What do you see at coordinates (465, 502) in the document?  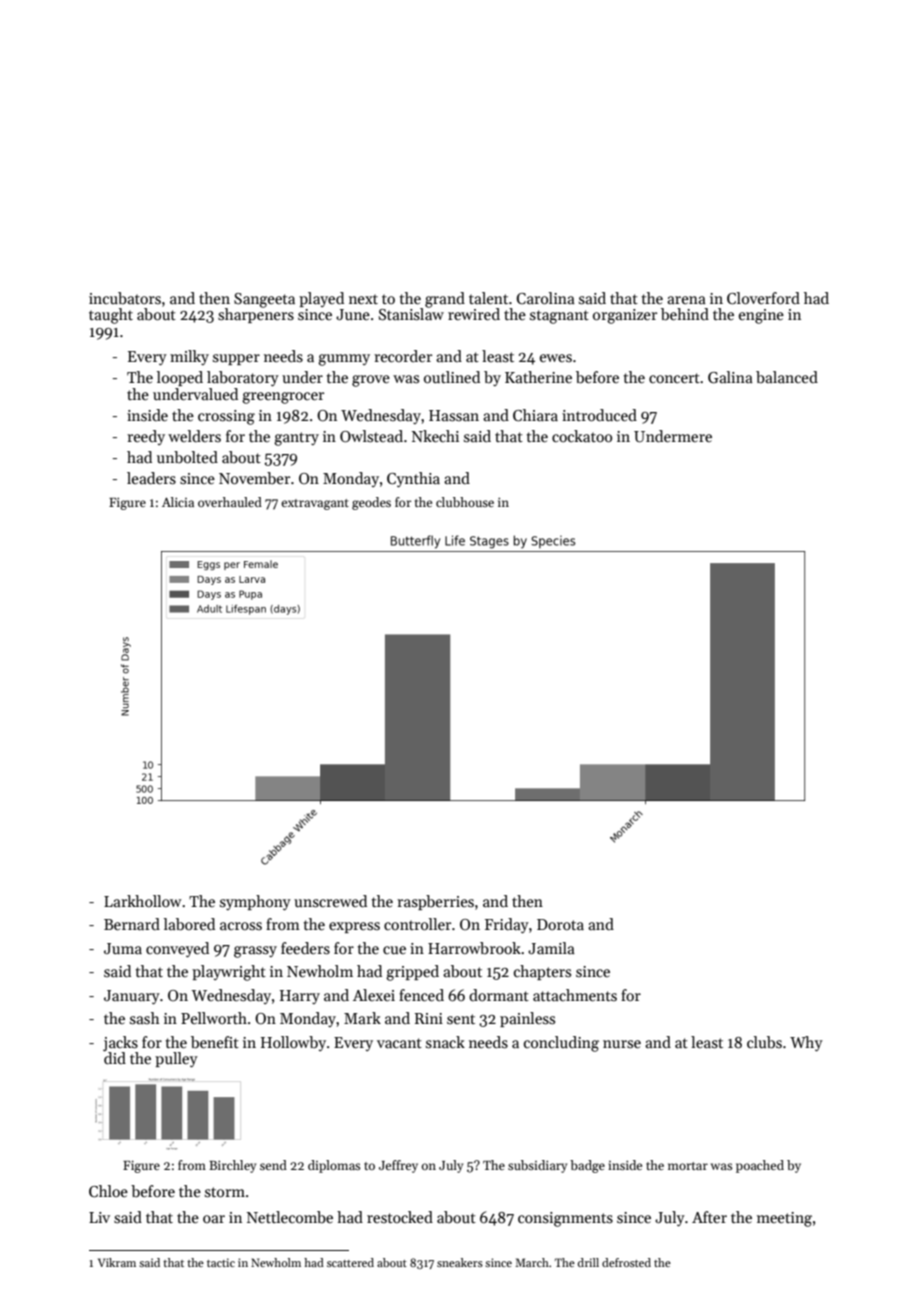 I see `clubhouse` at bounding box center [465, 502].
